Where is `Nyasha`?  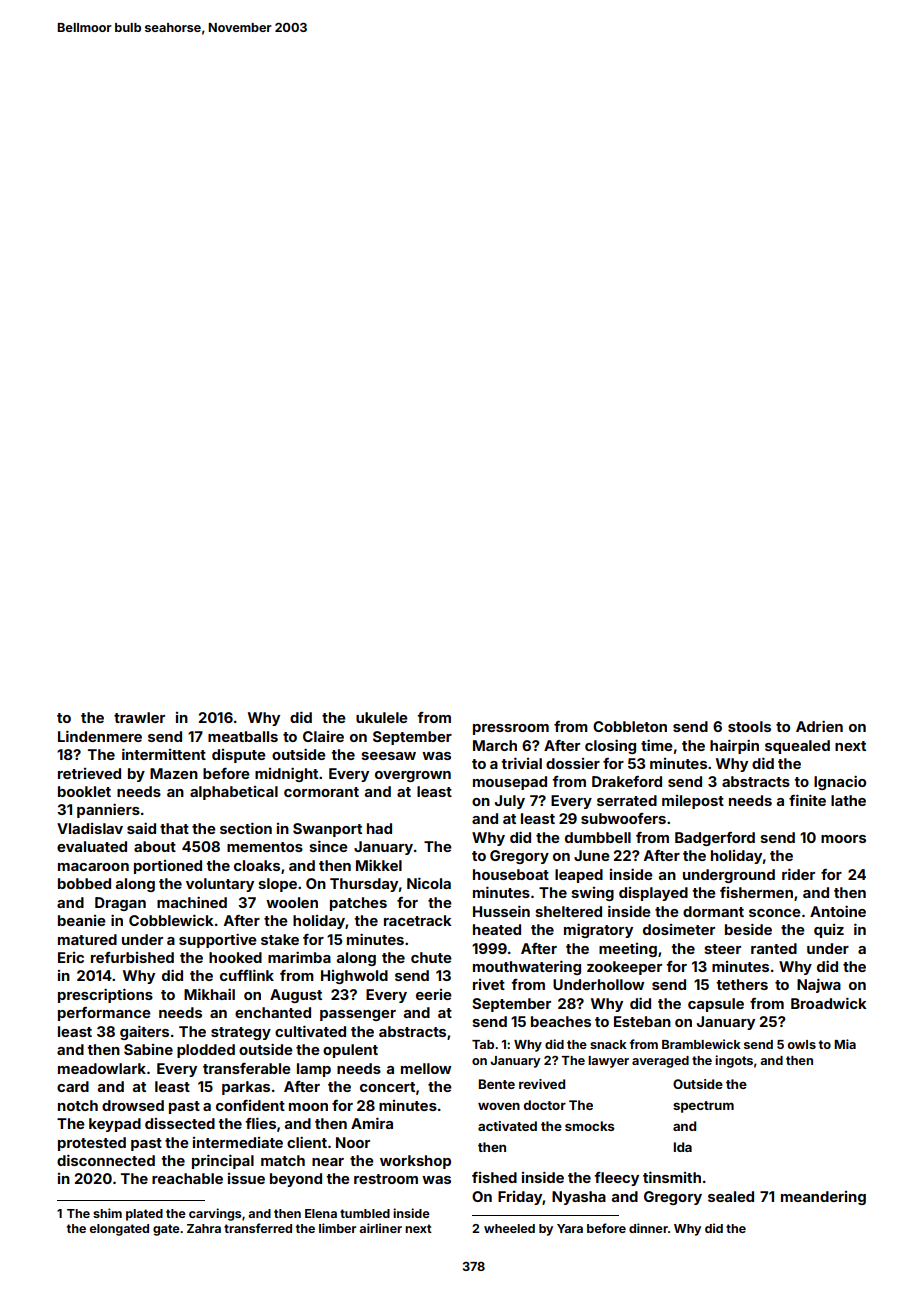
Nyasha is located at coordinates (579, 1198).
